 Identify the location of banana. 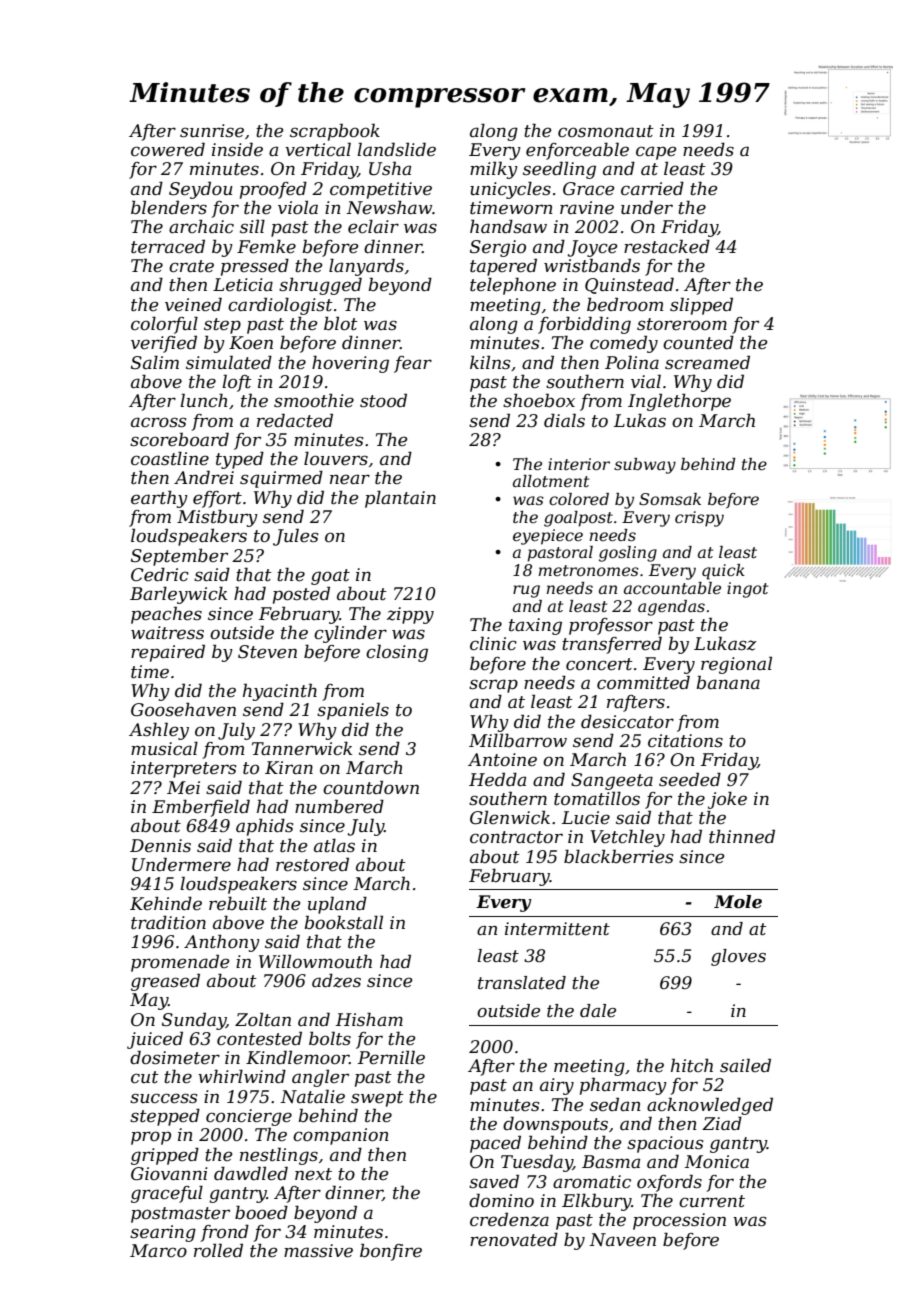
(728, 682).
